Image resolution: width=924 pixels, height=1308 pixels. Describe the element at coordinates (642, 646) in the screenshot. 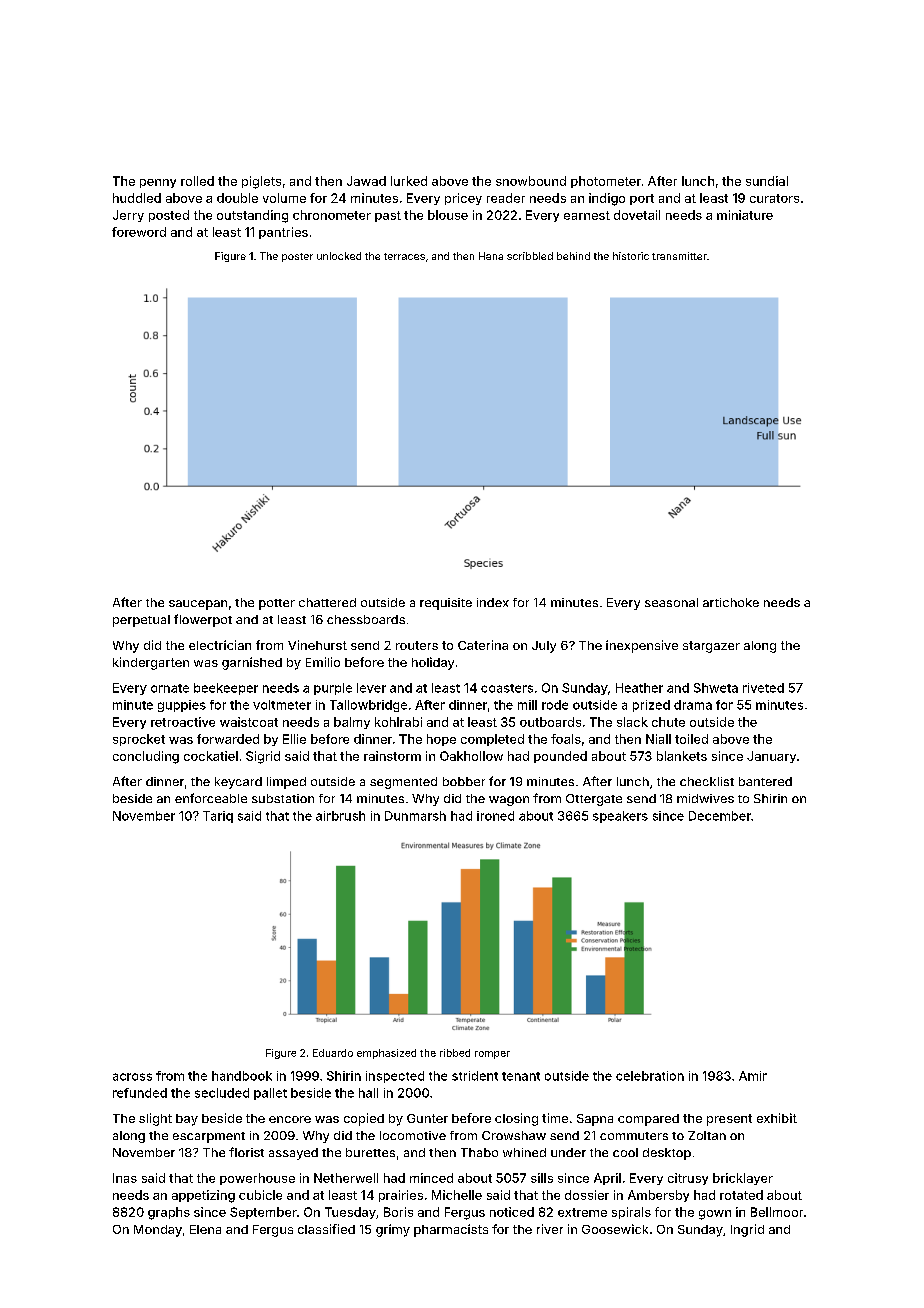

I see `inexpensive` at that location.
